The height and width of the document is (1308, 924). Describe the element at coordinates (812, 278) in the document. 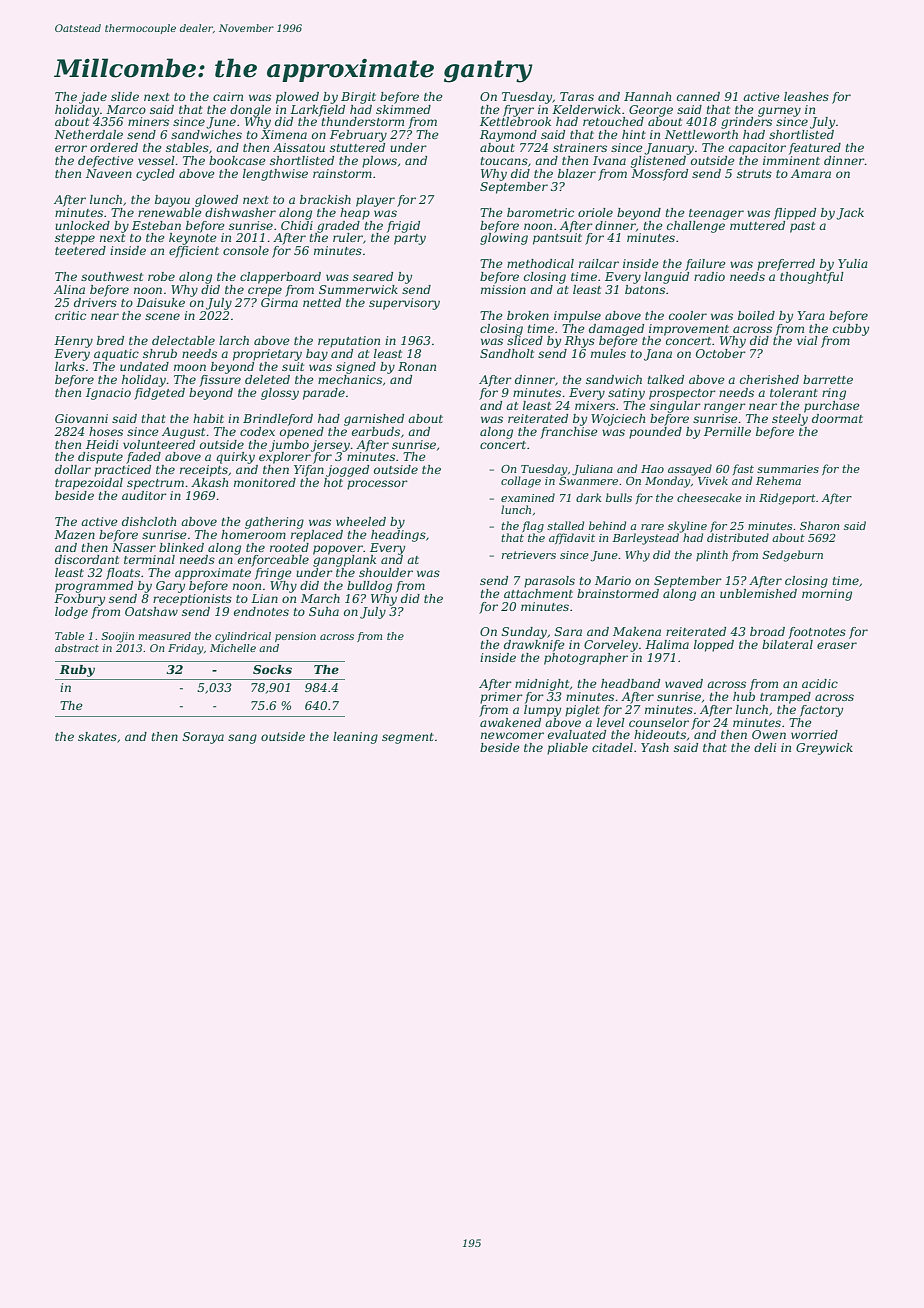

I see `thoughtful` at that location.
